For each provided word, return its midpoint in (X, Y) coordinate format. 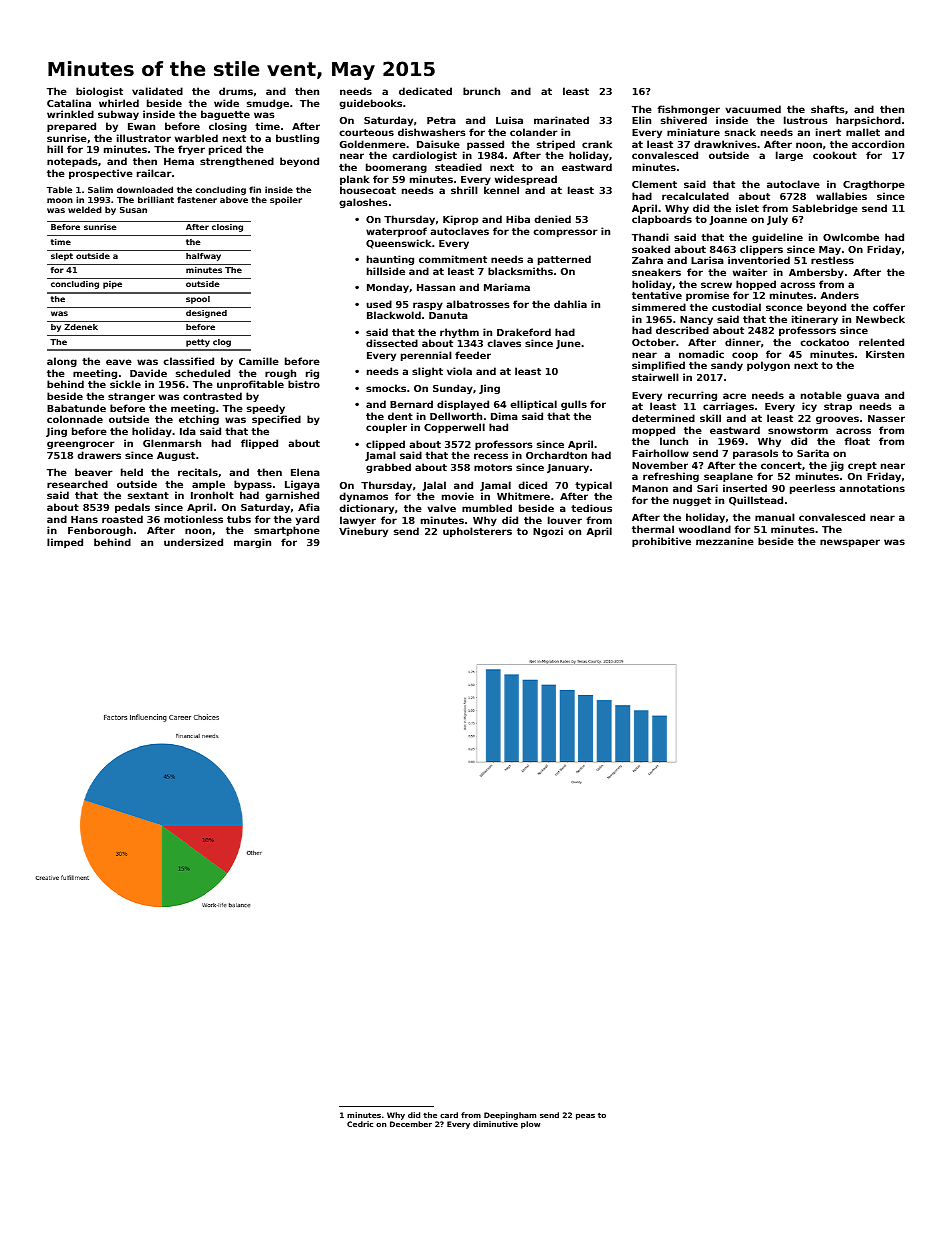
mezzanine (725, 541)
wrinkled (70, 114)
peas (585, 1117)
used (379, 304)
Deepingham (510, 1116)
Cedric (360, 1124)
